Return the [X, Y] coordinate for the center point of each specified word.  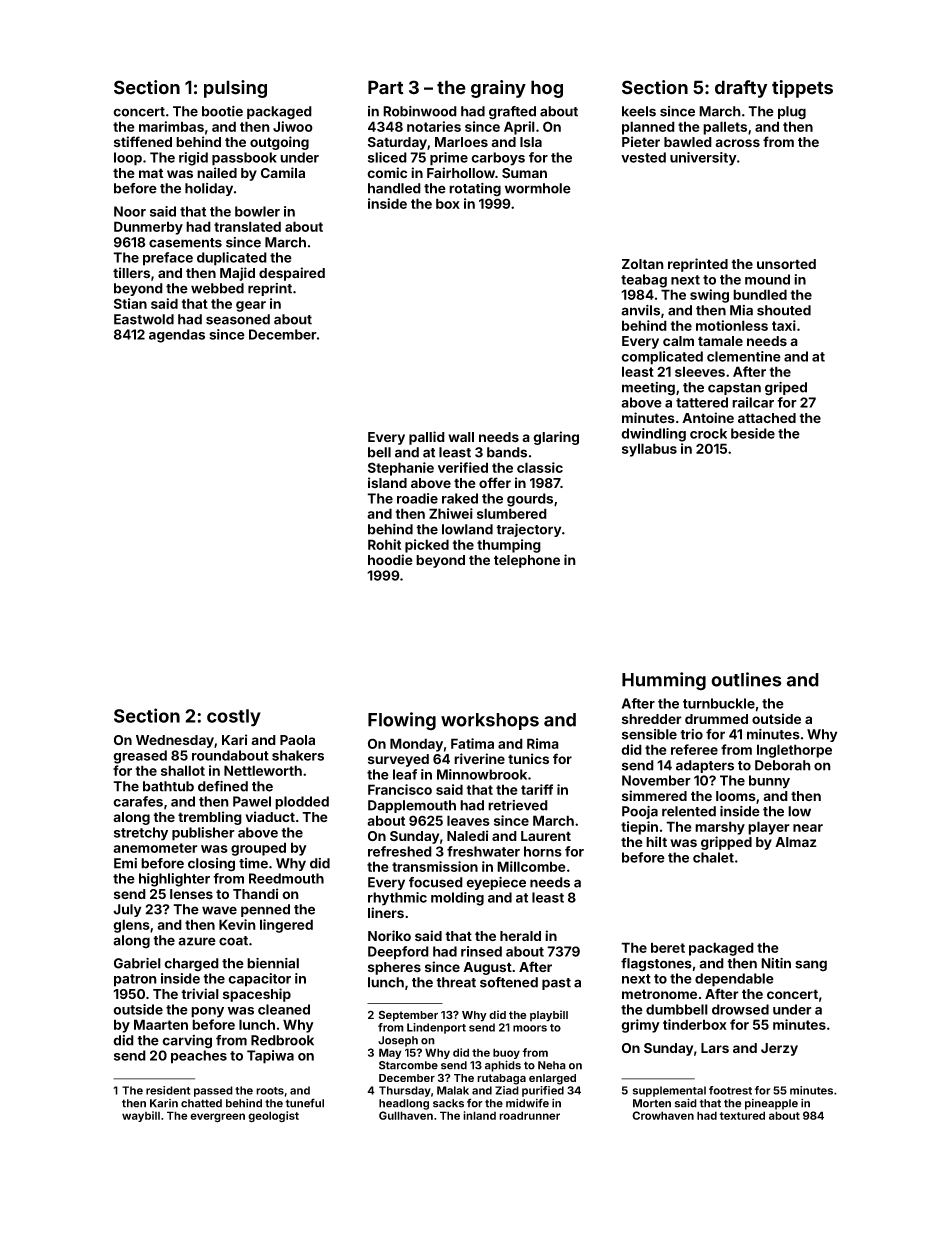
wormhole [538, 188]
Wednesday [175, 741]
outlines [746, 679]
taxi [784, 325]
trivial [200, 993]
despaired [292, 274]
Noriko [389, 935]
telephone [527, 561]
